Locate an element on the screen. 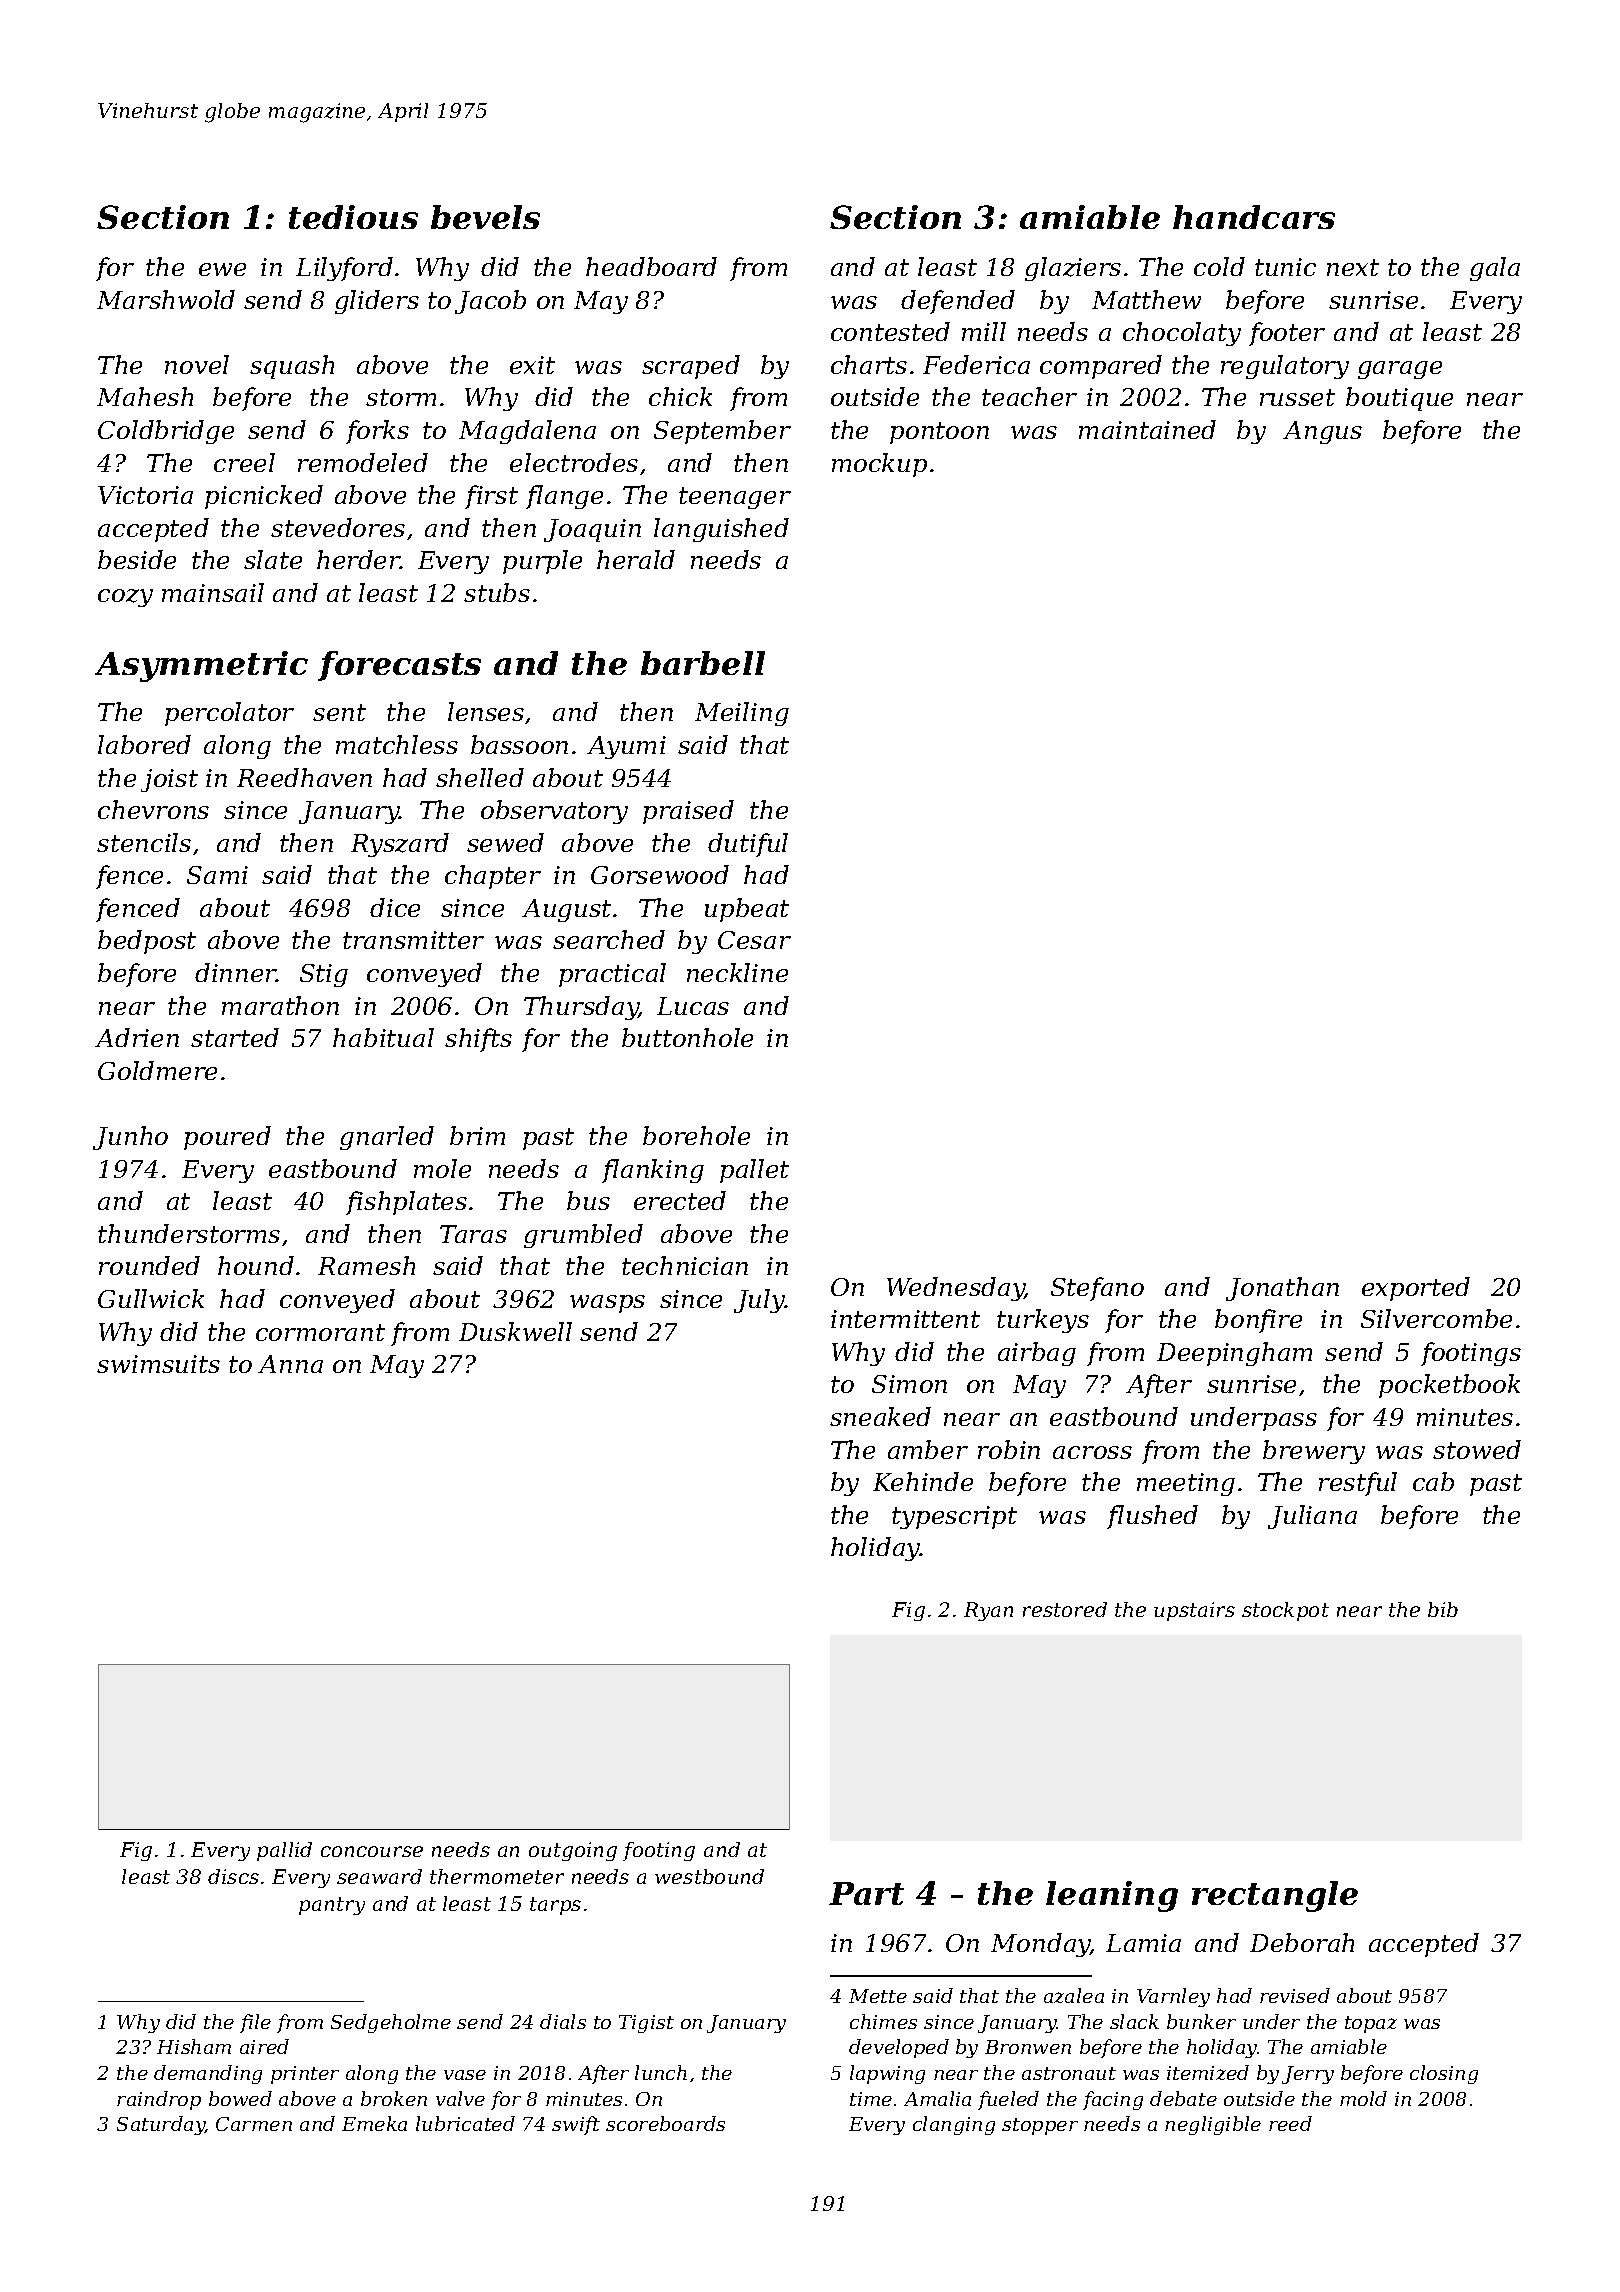  maintained is located at coordinates (1147, 429).
